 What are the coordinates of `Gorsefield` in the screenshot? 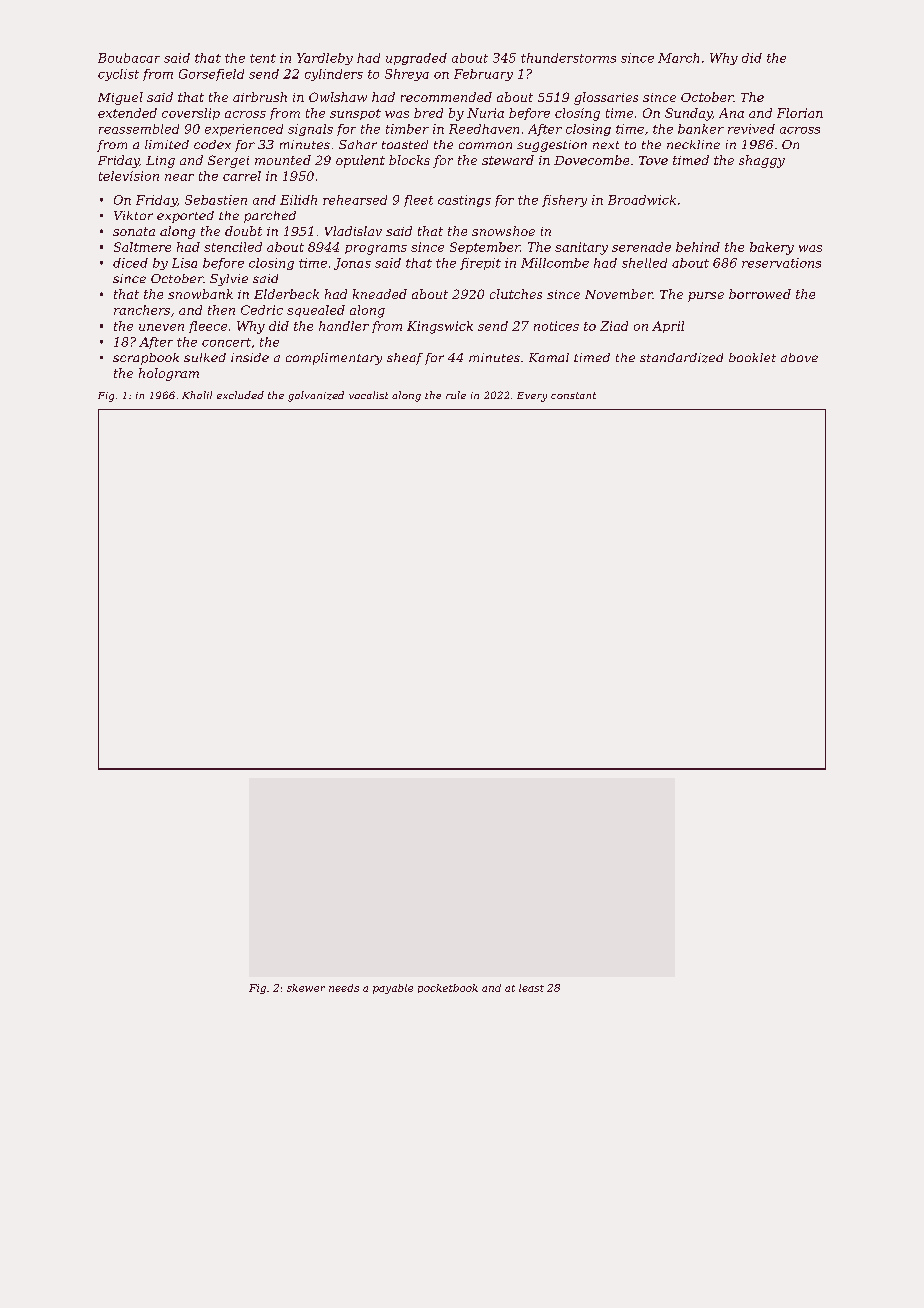 It's located at (211, 75).
